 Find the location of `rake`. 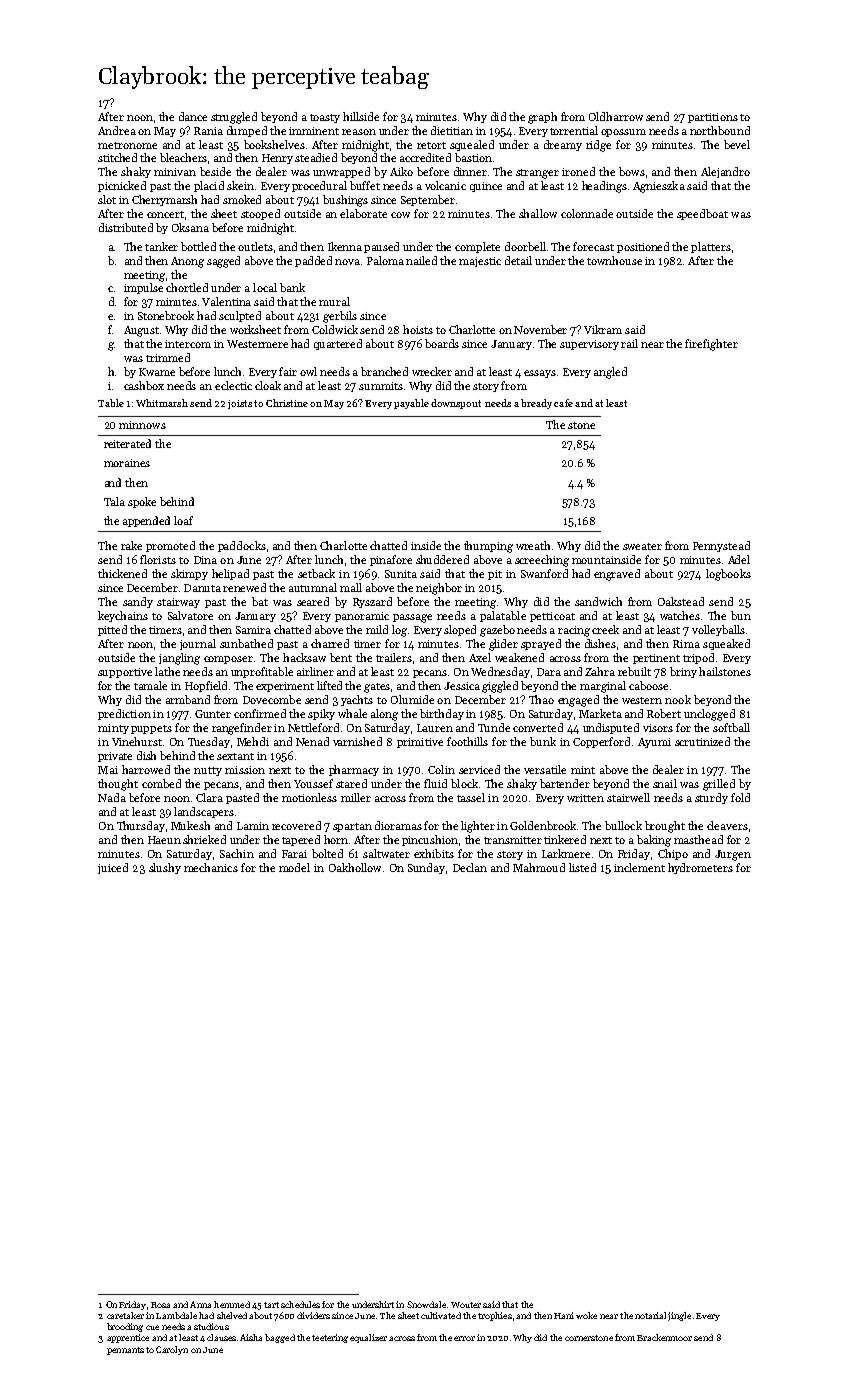

rake is located at coordinates (131, 545).
